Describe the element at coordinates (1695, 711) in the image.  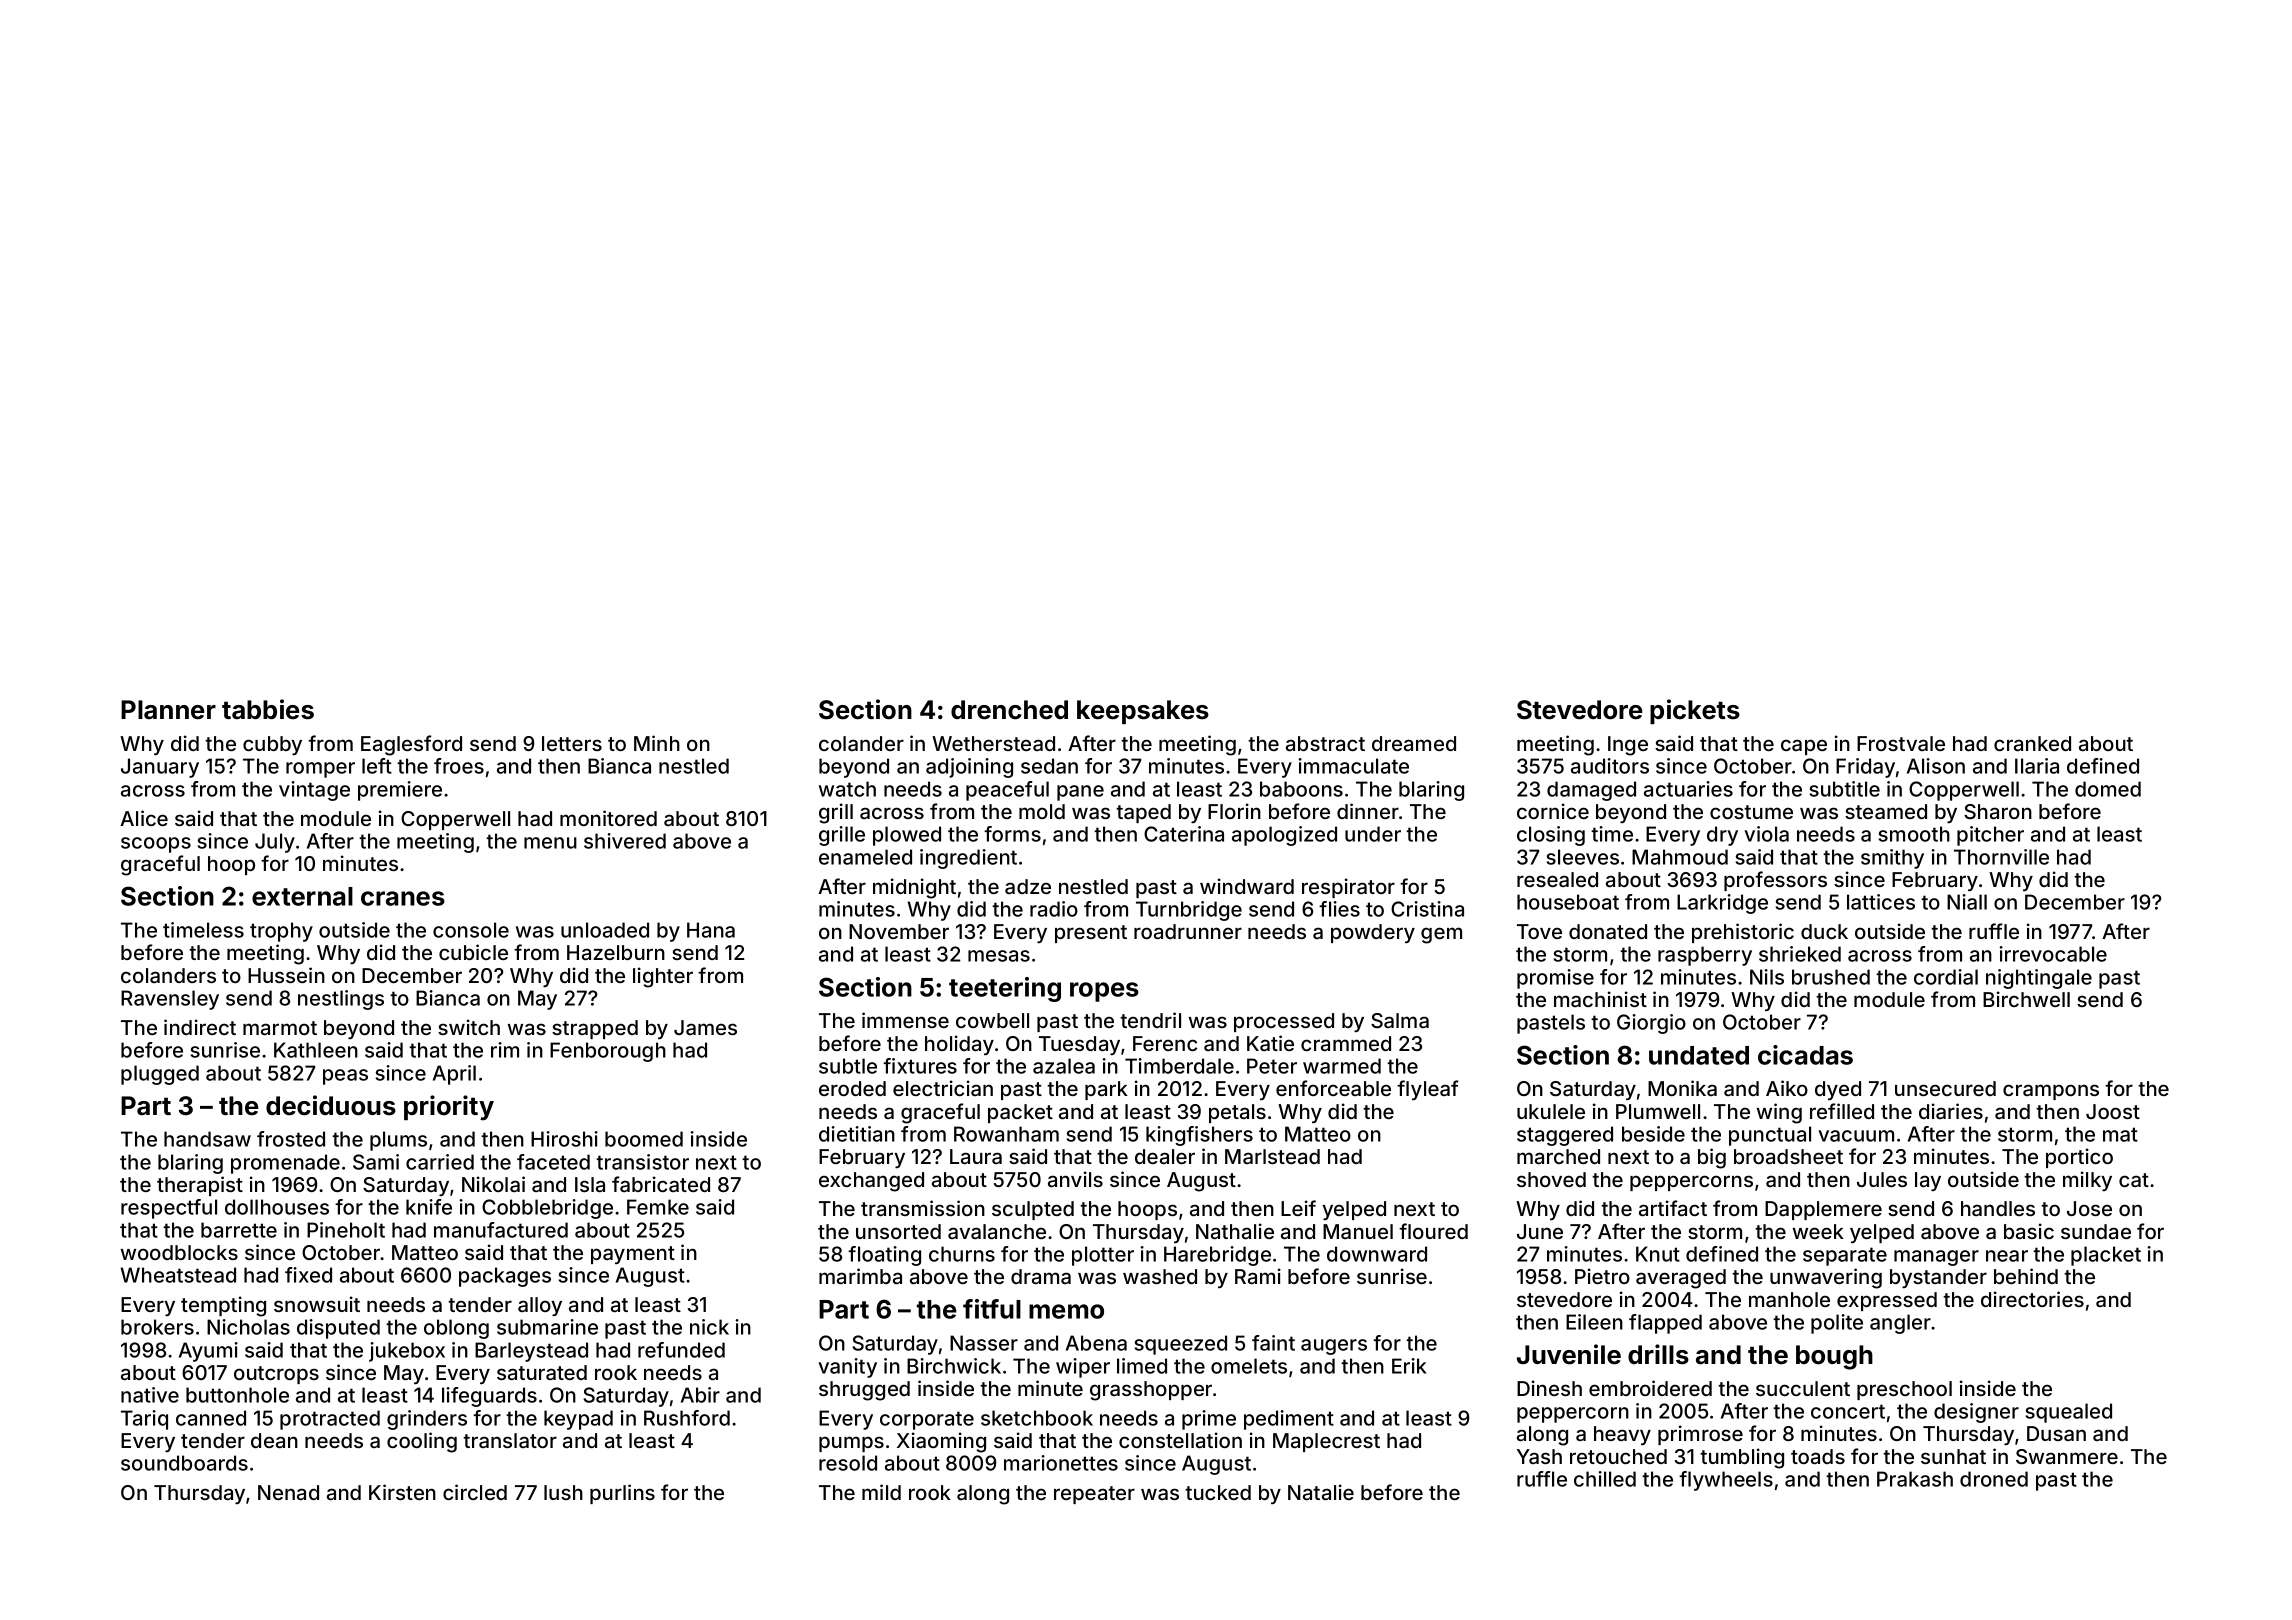
I see `pickets` at that location.
